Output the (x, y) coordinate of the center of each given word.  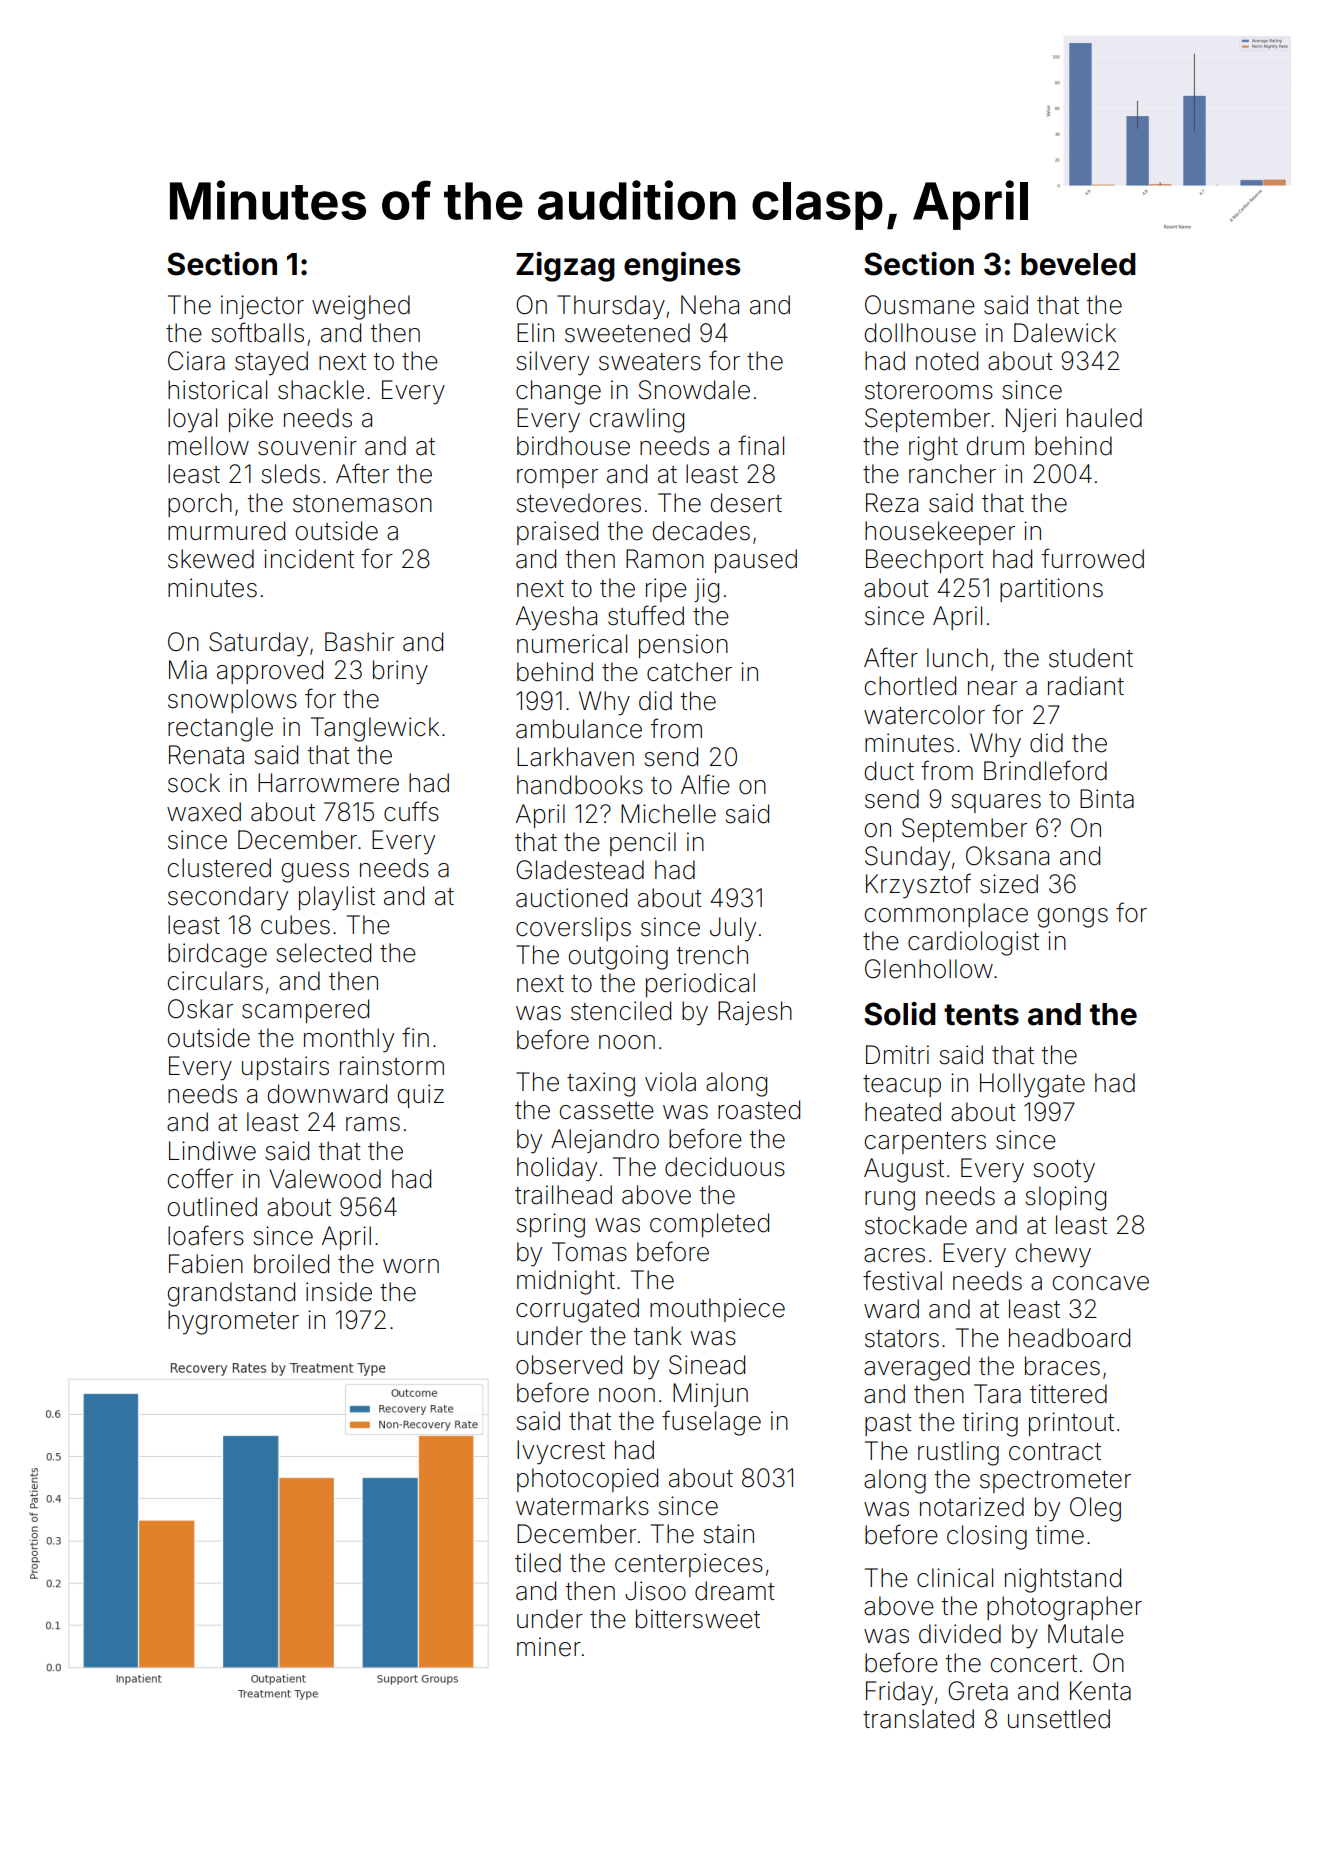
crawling (637, 420)
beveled (1078, 264)
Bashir (359, 642)
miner (549, 1647)
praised (557, 533)
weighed (361, 307)
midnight (566, 1282)
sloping (1065, 1198)
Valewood (325, 1179)
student (1091, 658)
